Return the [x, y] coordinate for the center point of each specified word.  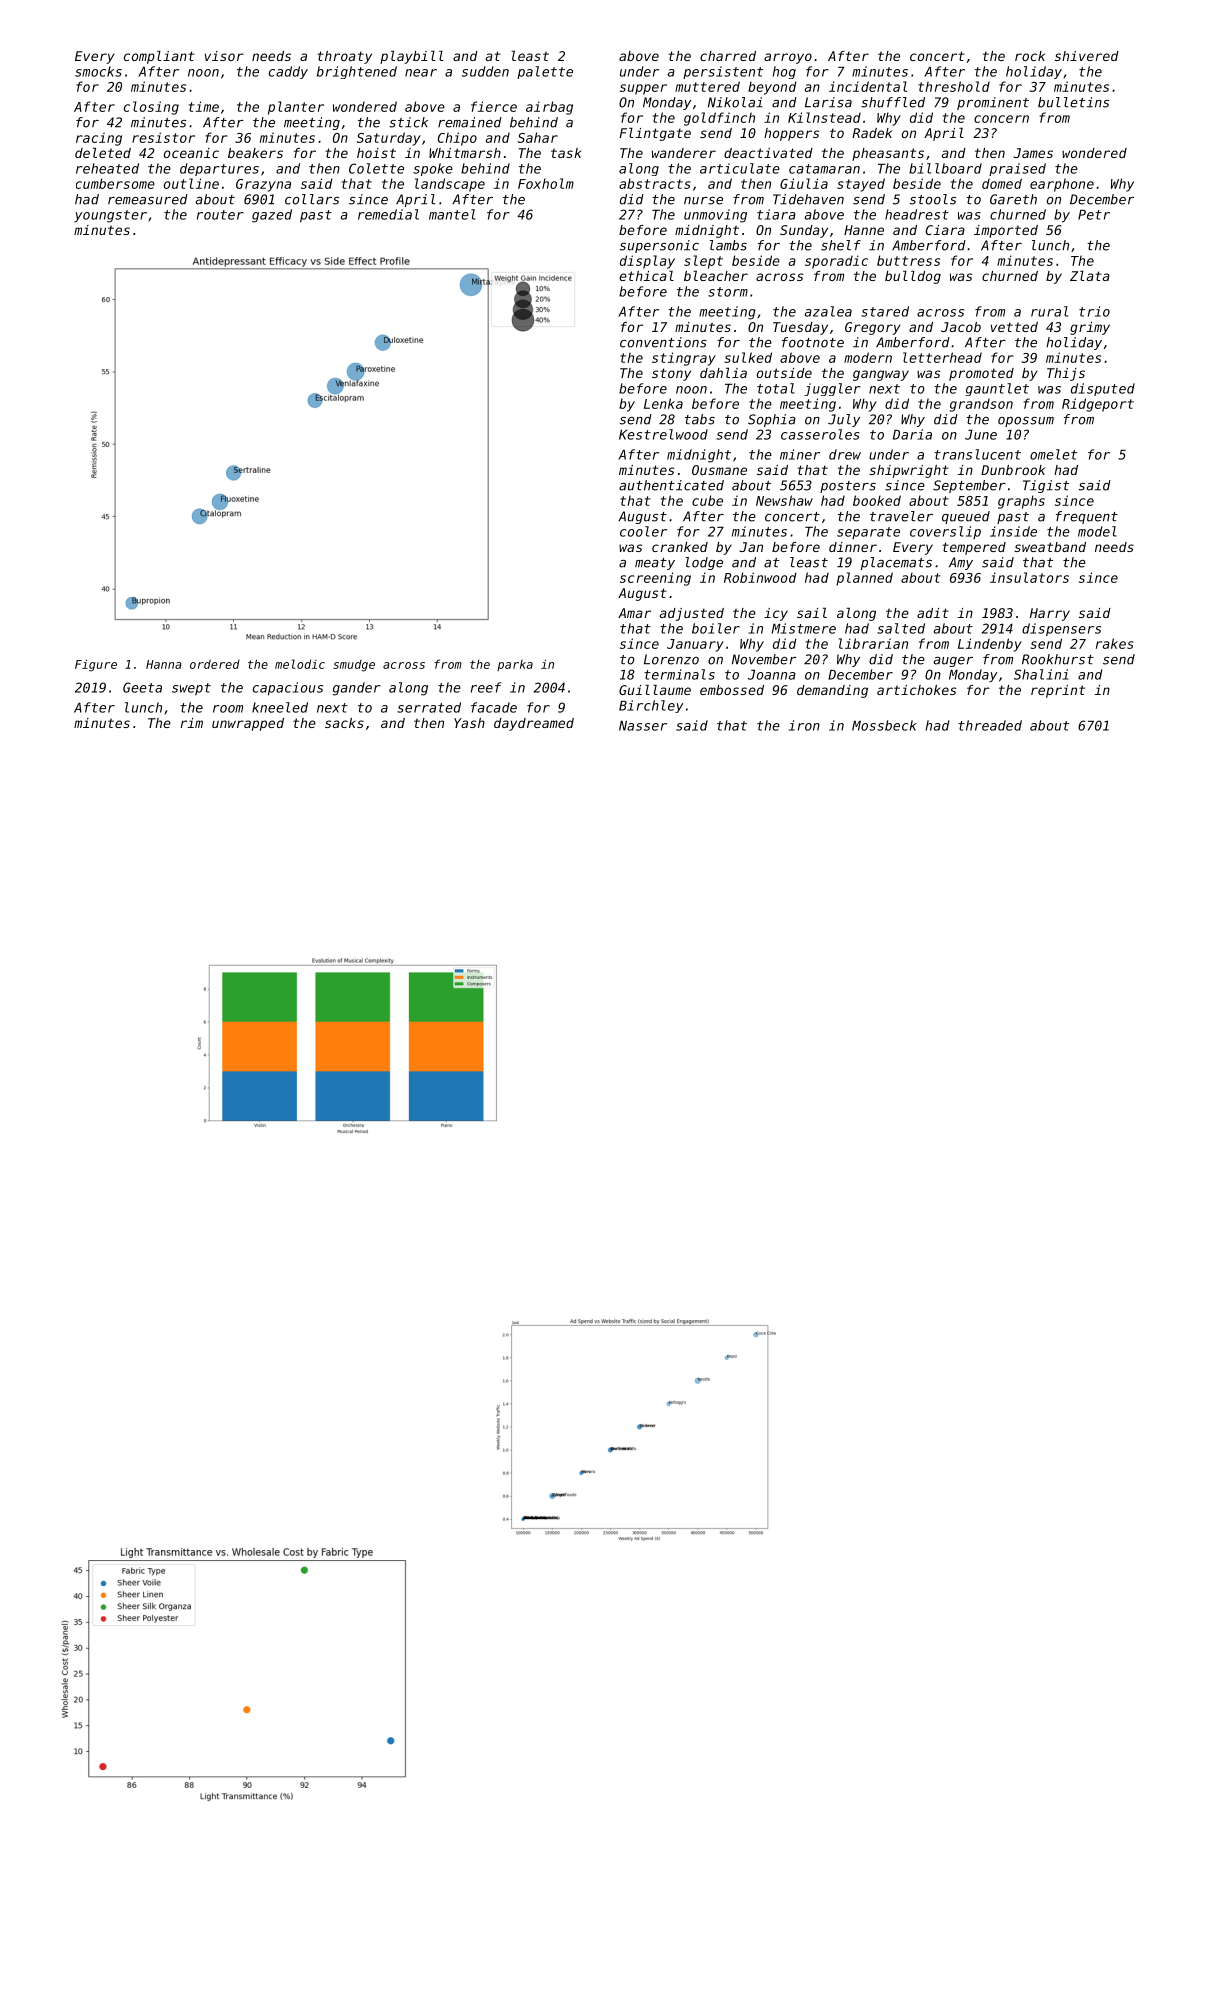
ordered [215, 664]
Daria [912, 434]
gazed [272, 216]
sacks [344, 723]
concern [1001, 119]
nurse [703, 201]
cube [707, 500]
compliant [159, 57]
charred [728, 56]
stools [933, 199]
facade [494, 707]
